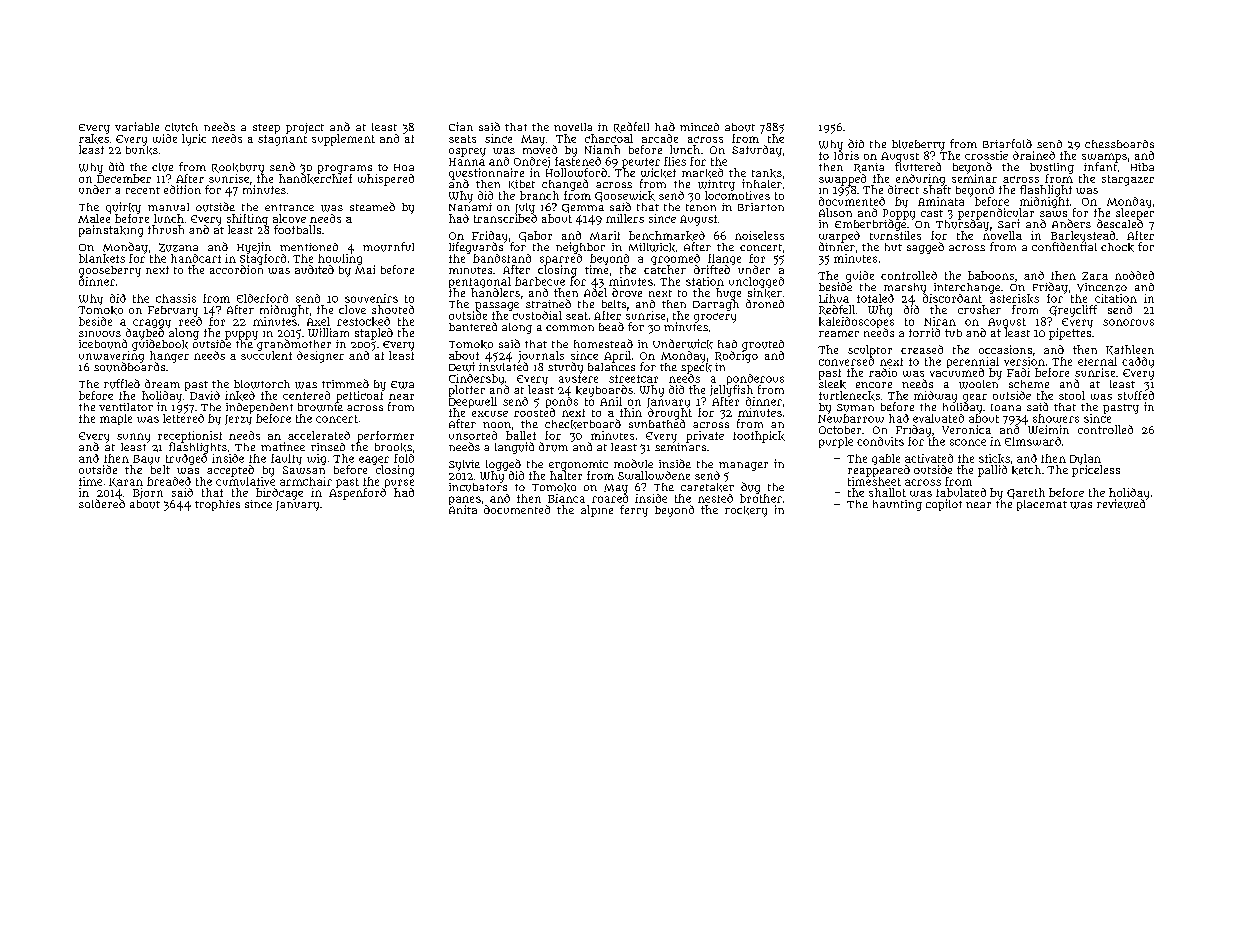  What do you see at coordinates (165, 138) in the screenshot?
I see `wide` at bounding box center [165, 138].
